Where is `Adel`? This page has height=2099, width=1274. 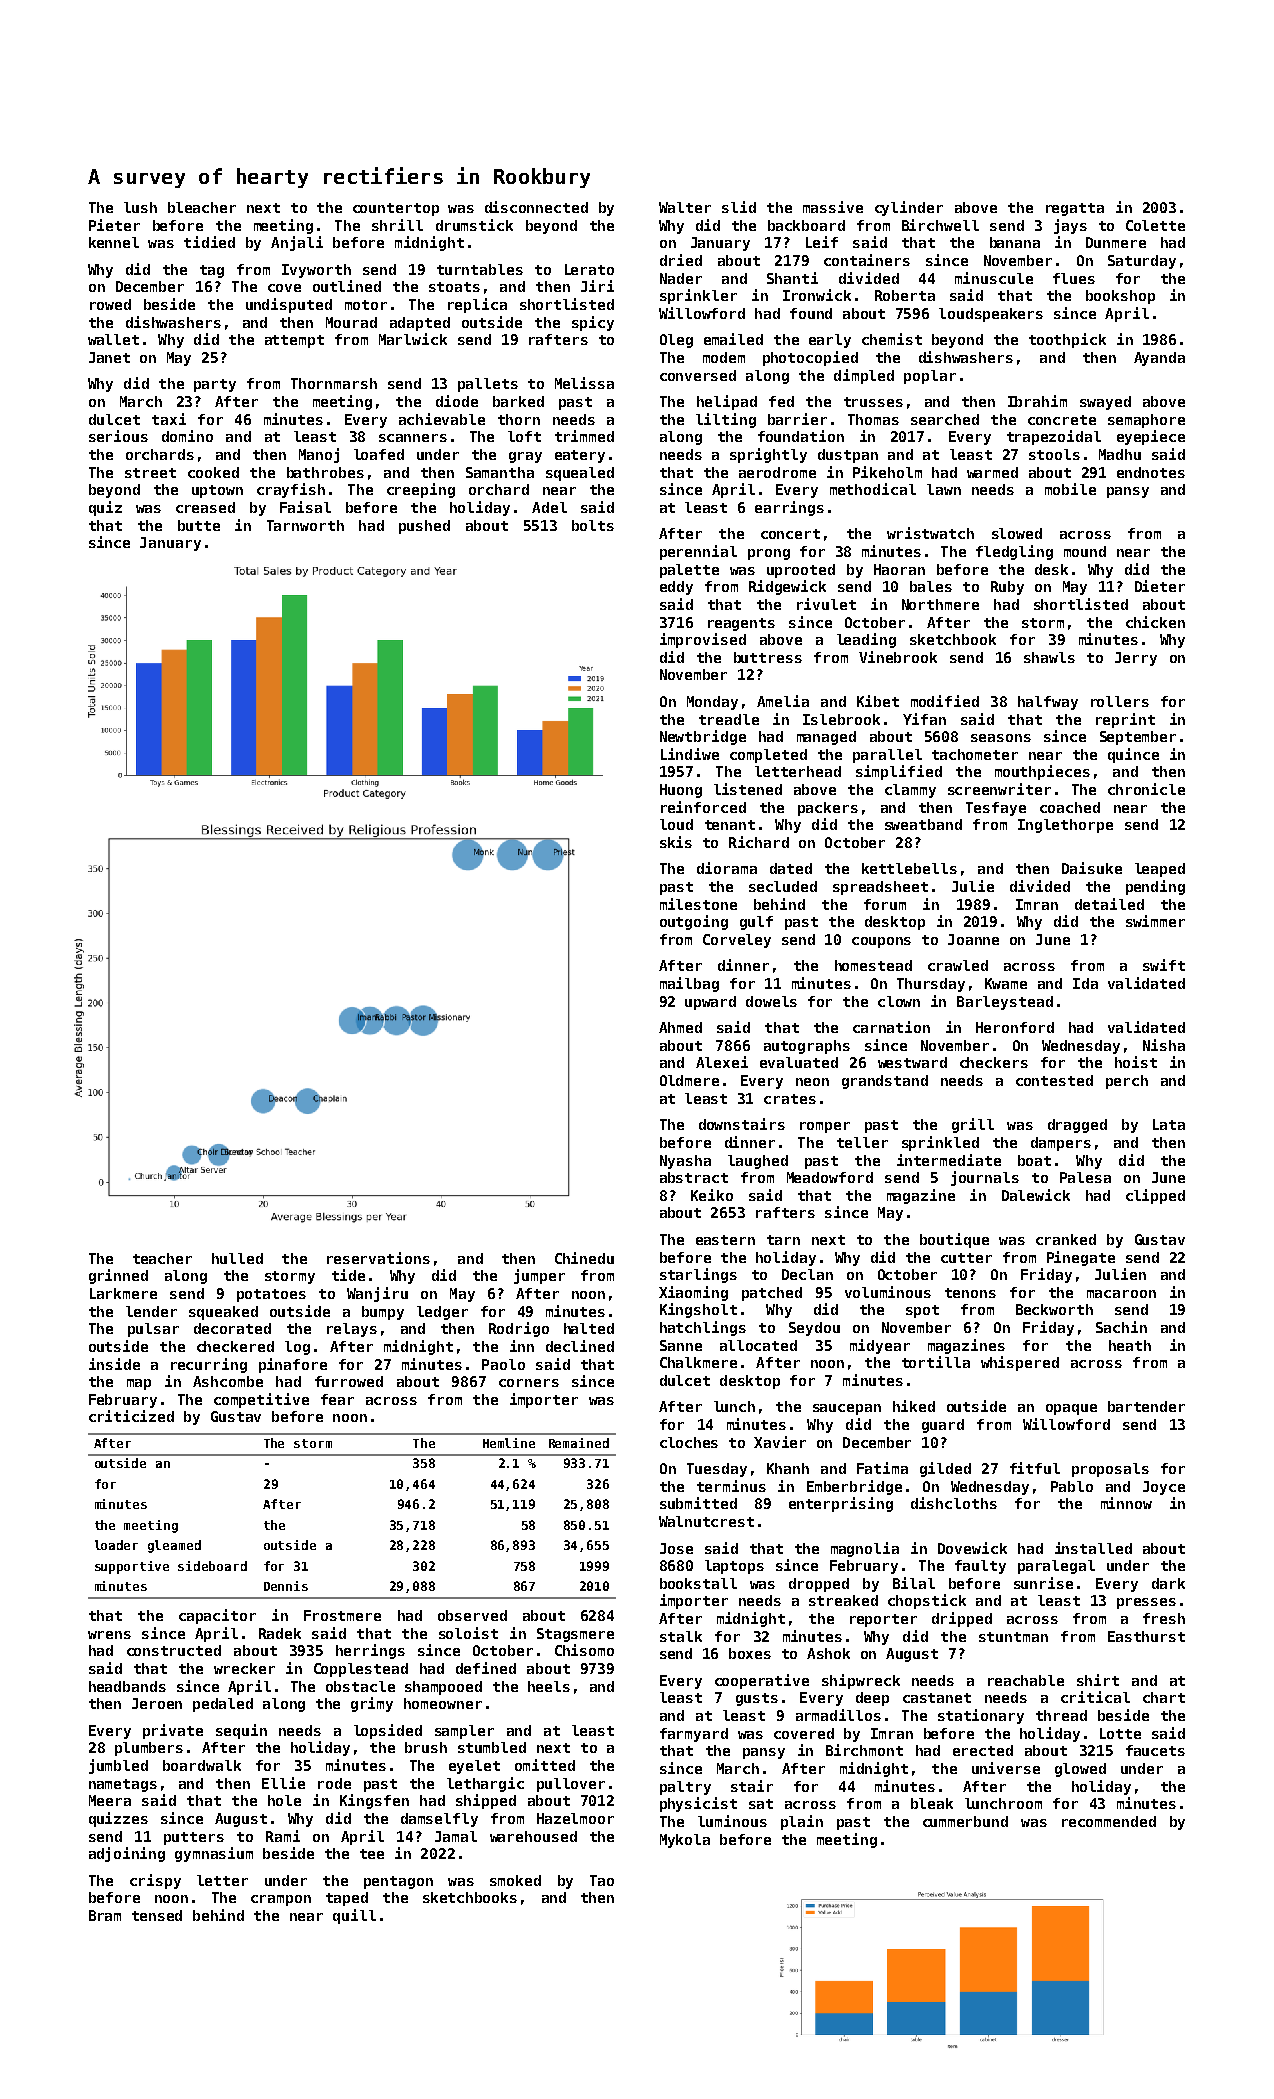
Adel is located at coordinates (549, 507).
